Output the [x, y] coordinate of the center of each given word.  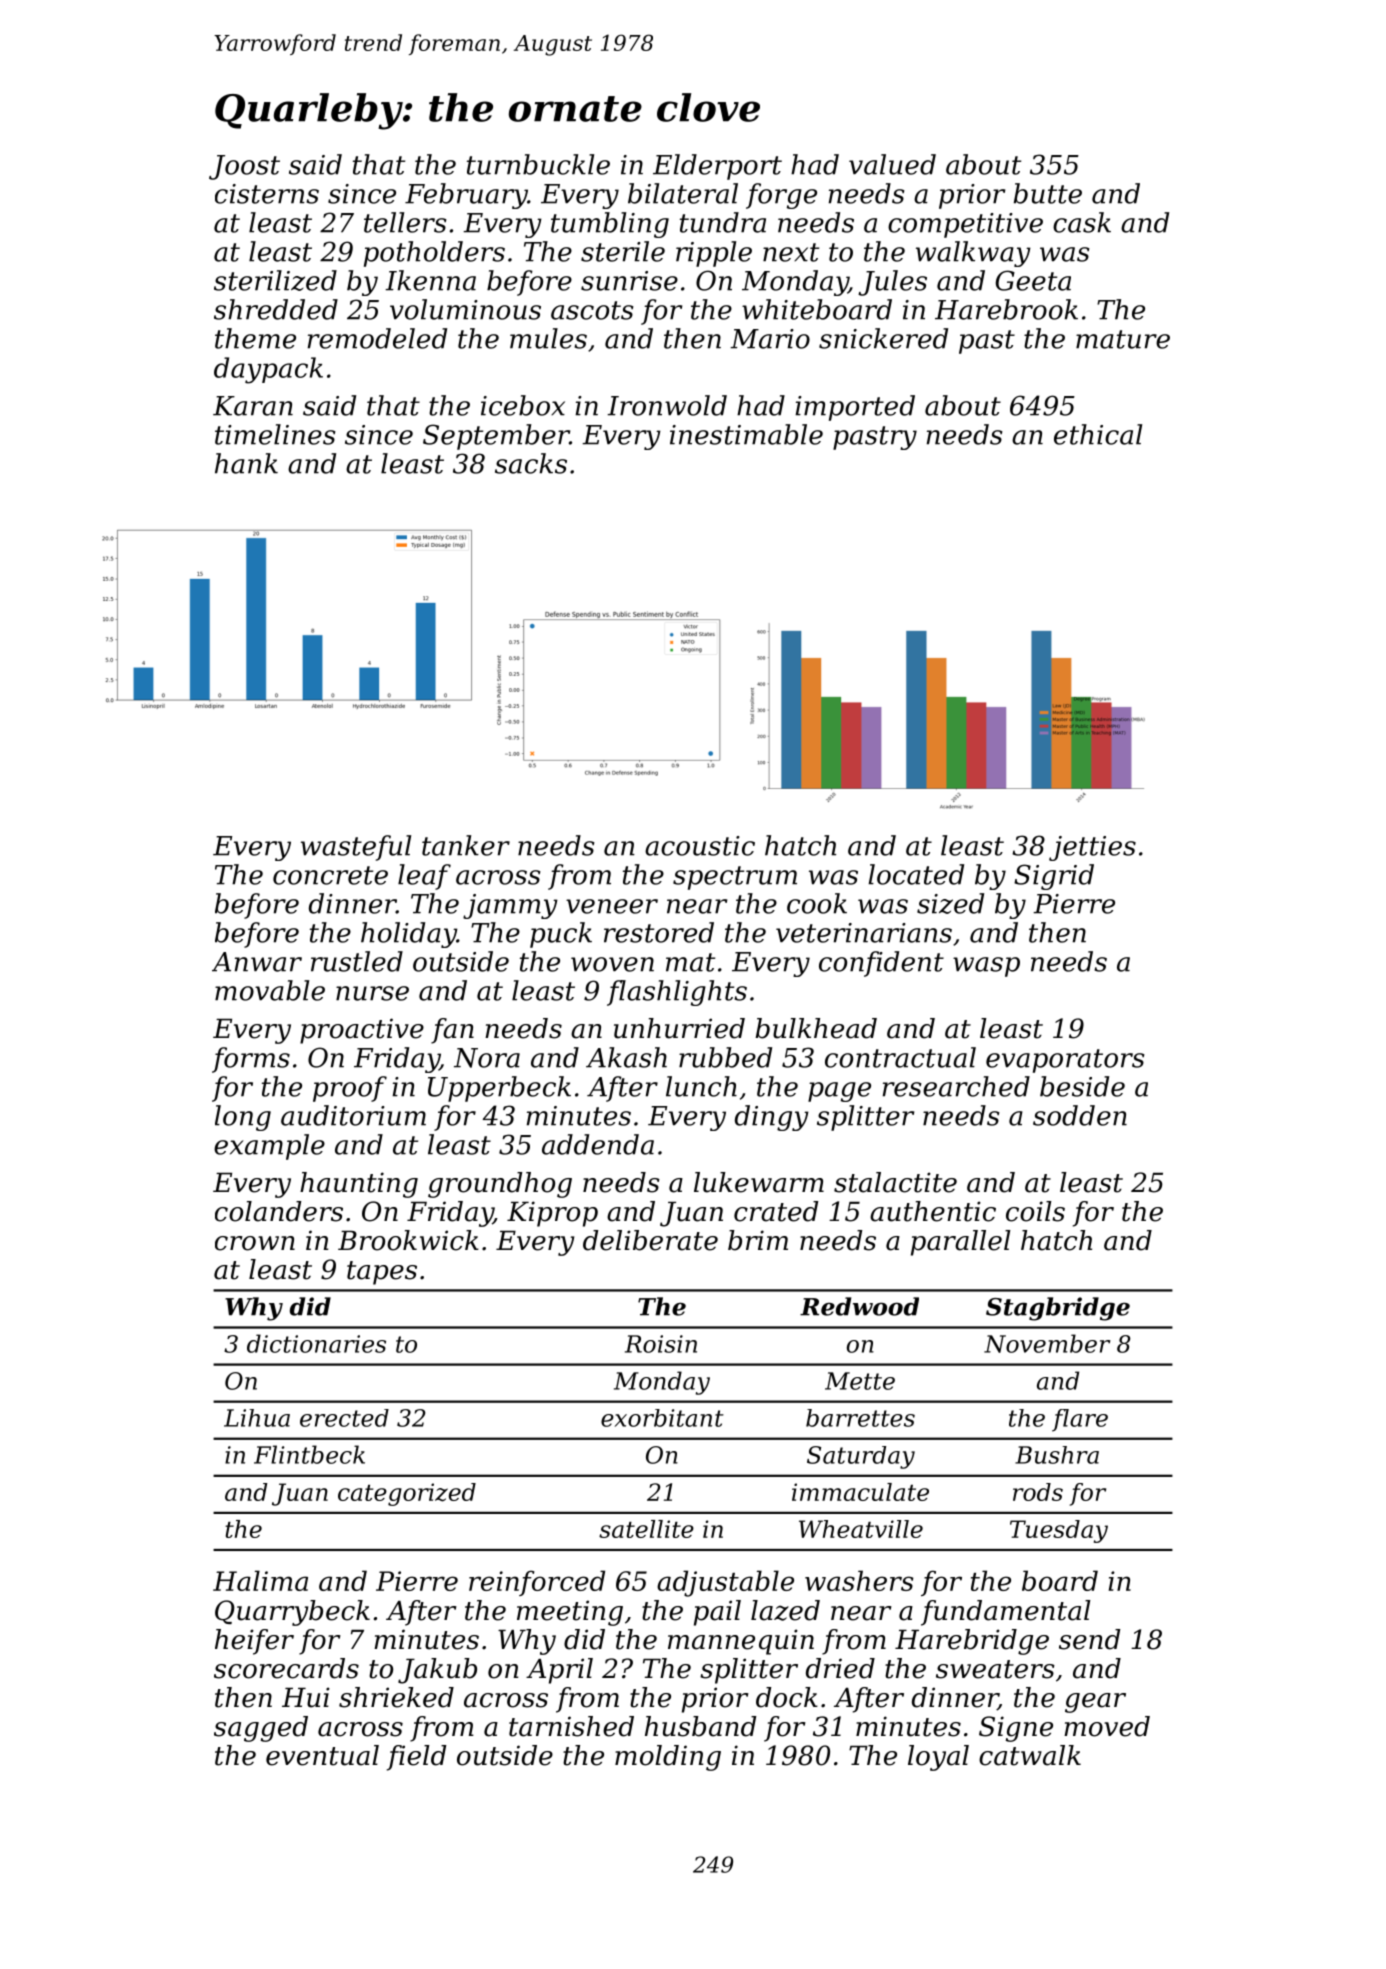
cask [1082, 222]
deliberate [650, 1240]
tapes [382, 1273]
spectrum [735, 878]
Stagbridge [1058, 1309]
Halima [260, 1580]
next [791, 252]
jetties [1092, 848]
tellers [405, 222]
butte [1048, 193]
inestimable [746, 434]
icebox [523, 405]
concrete [330, 875]
